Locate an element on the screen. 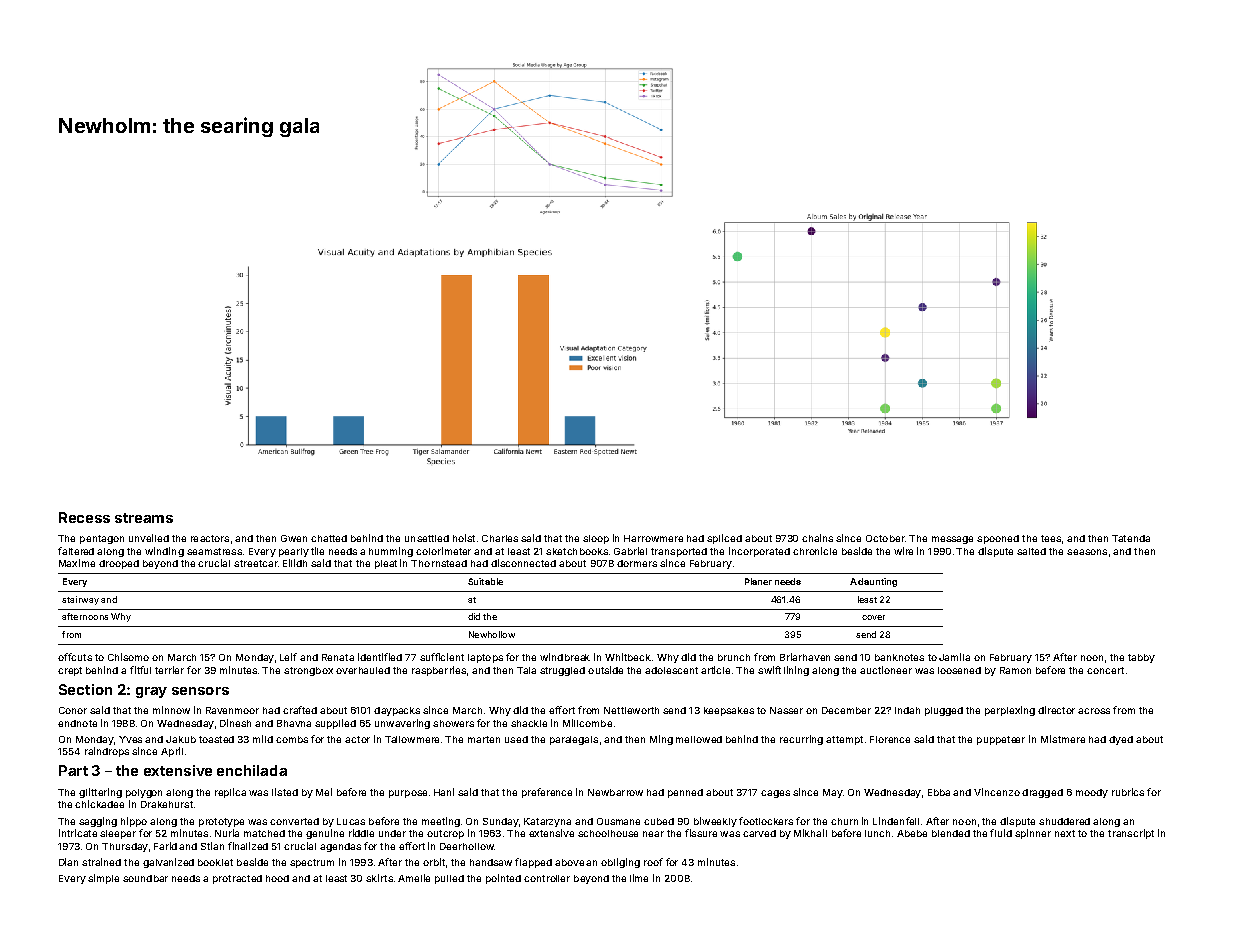 This screenshot has height=952, width=1233. chains is located at coordinates (817, 538).
